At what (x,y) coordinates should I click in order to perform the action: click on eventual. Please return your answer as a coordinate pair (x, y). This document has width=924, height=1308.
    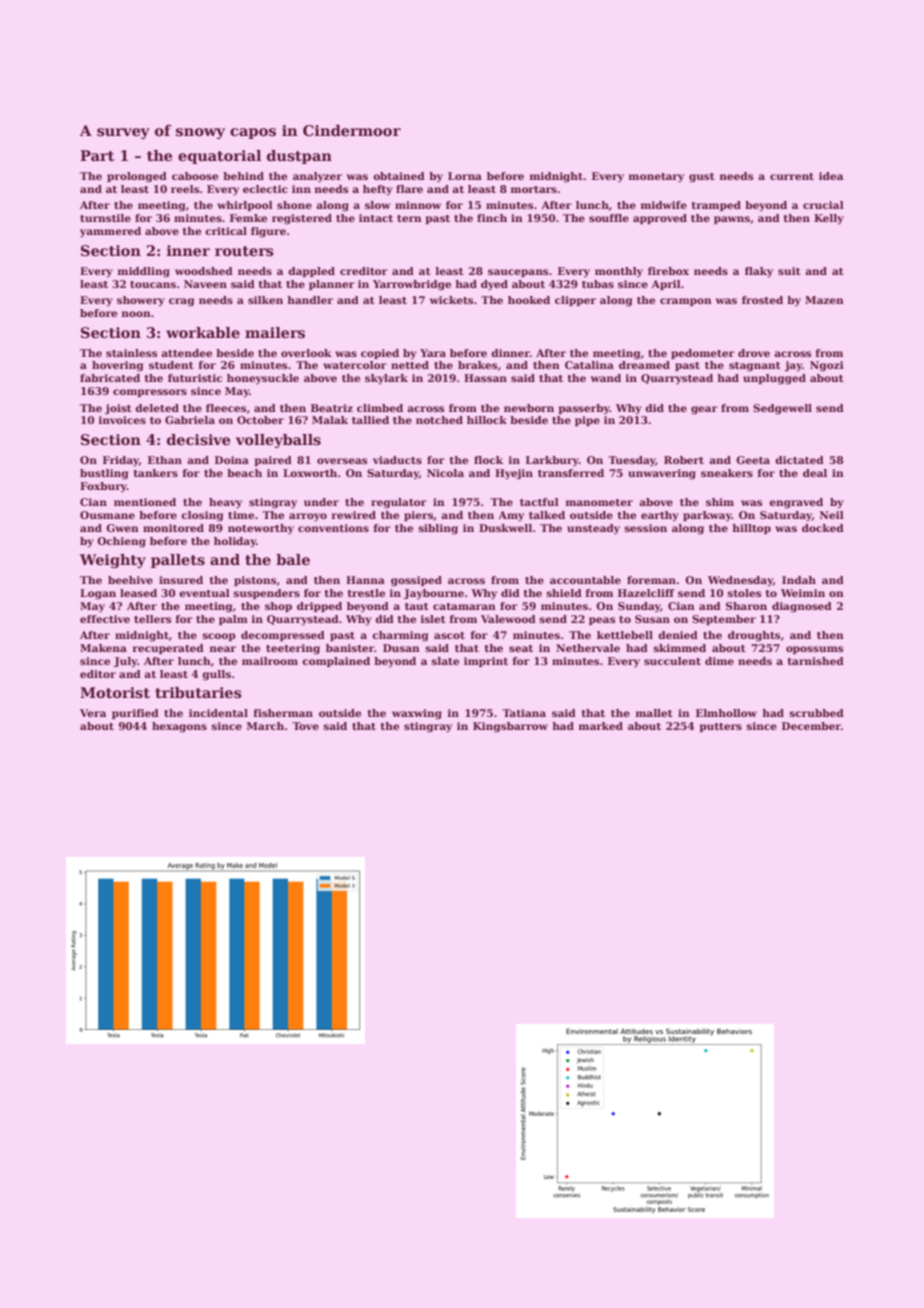
    Looking at the image, I should click on (204, 593).
